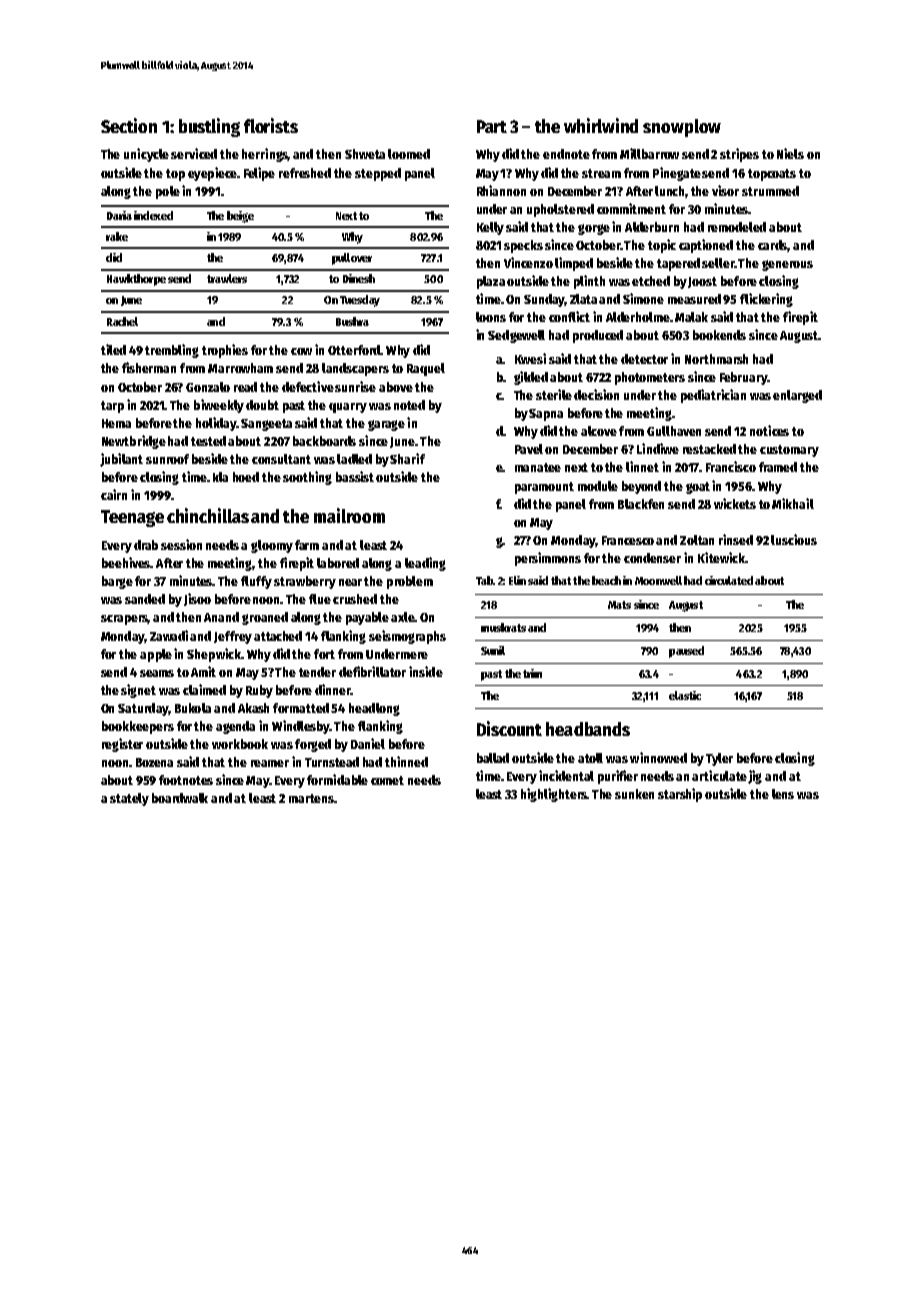 This image has height=1308, width=924. I want to click on beehives, so click(126, 562).
